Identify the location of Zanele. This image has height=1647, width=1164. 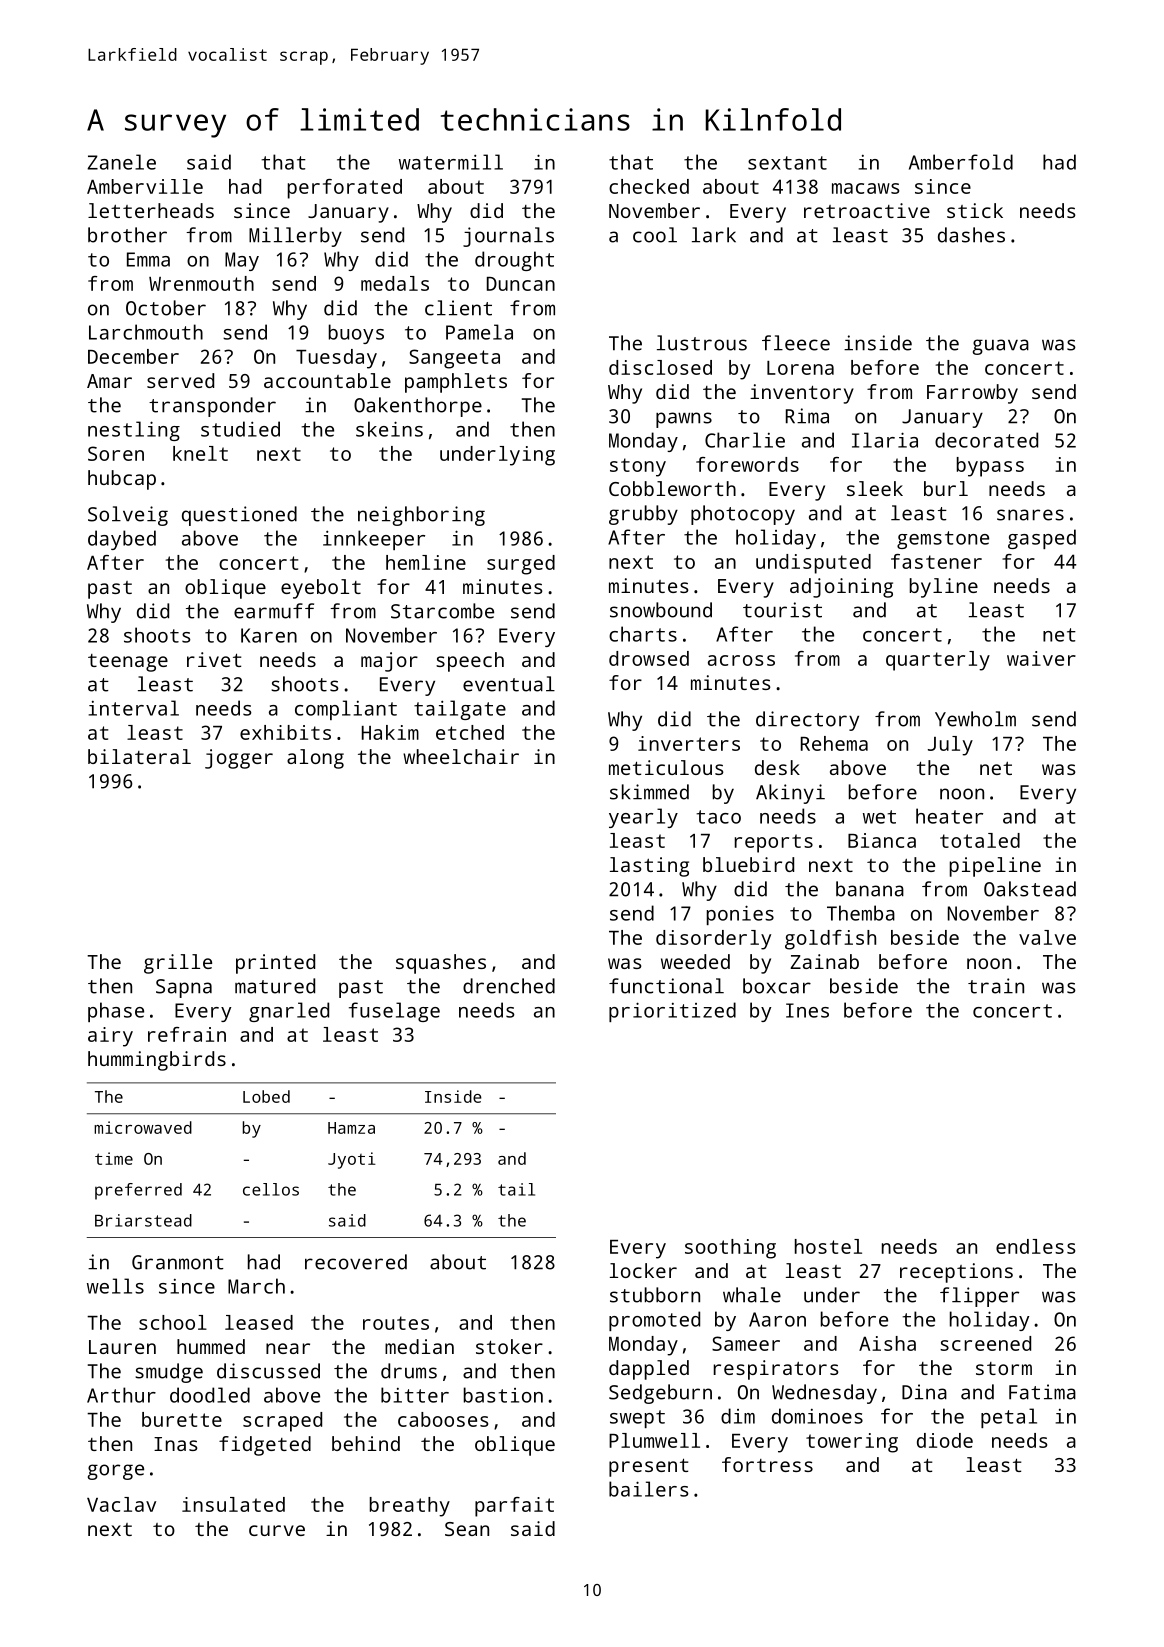
(121, 162).
